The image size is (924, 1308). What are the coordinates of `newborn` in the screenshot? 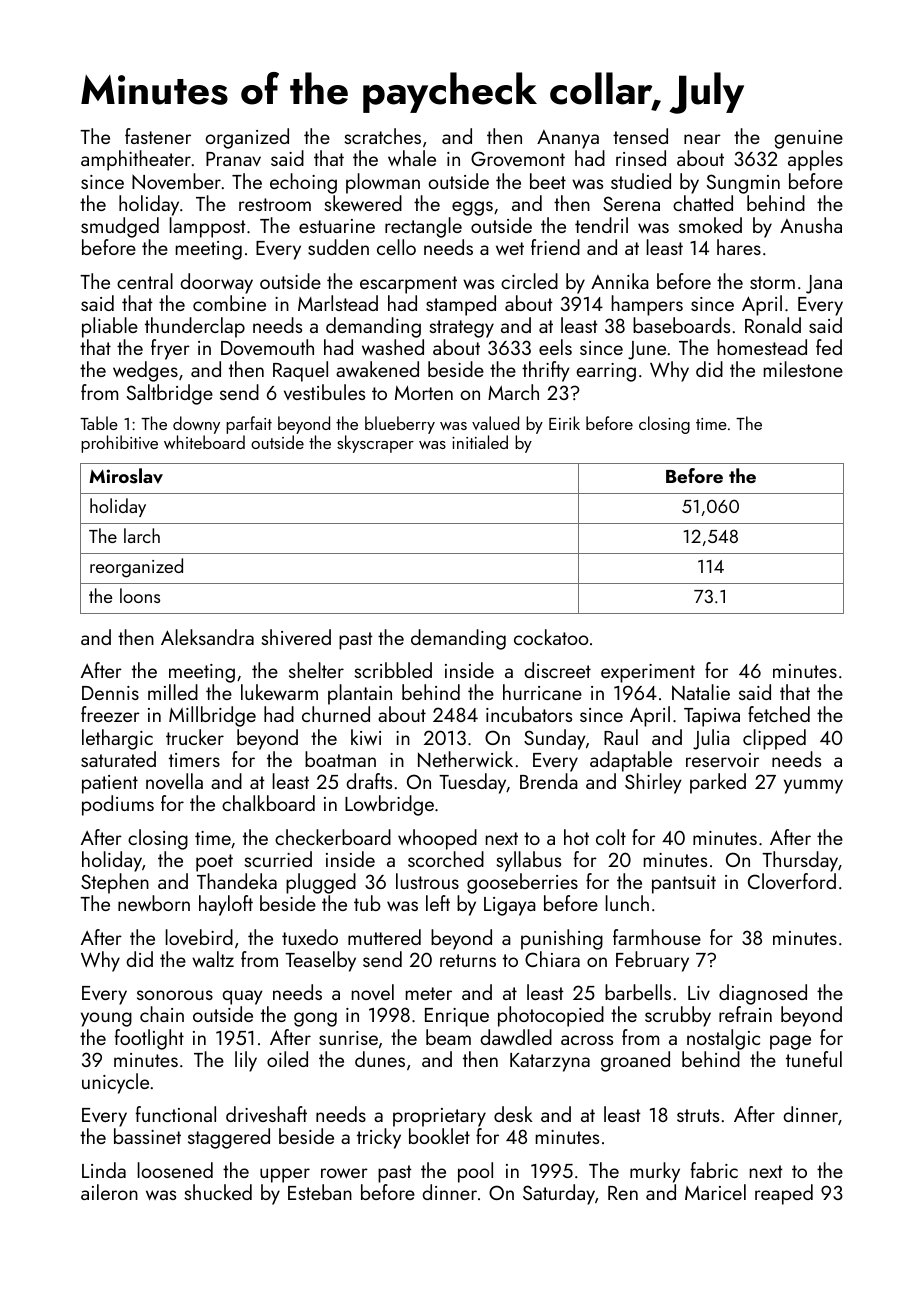 It's located at (154, 903).
